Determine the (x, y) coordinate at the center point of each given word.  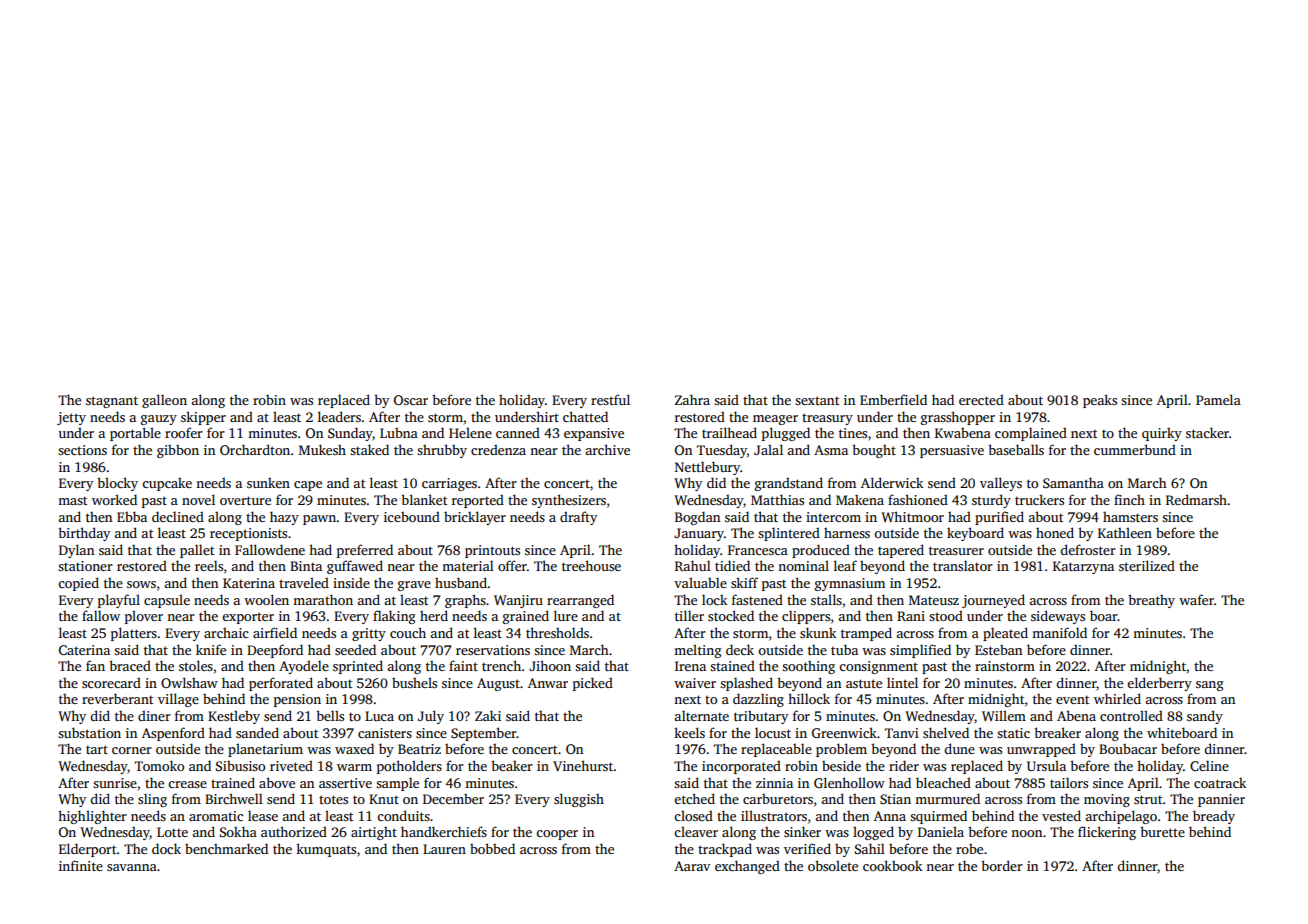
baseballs (1016, 449)
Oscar (411, 400)
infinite (81, 865)
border (1002, 865)
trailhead (729, 432)
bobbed (492, 848)
